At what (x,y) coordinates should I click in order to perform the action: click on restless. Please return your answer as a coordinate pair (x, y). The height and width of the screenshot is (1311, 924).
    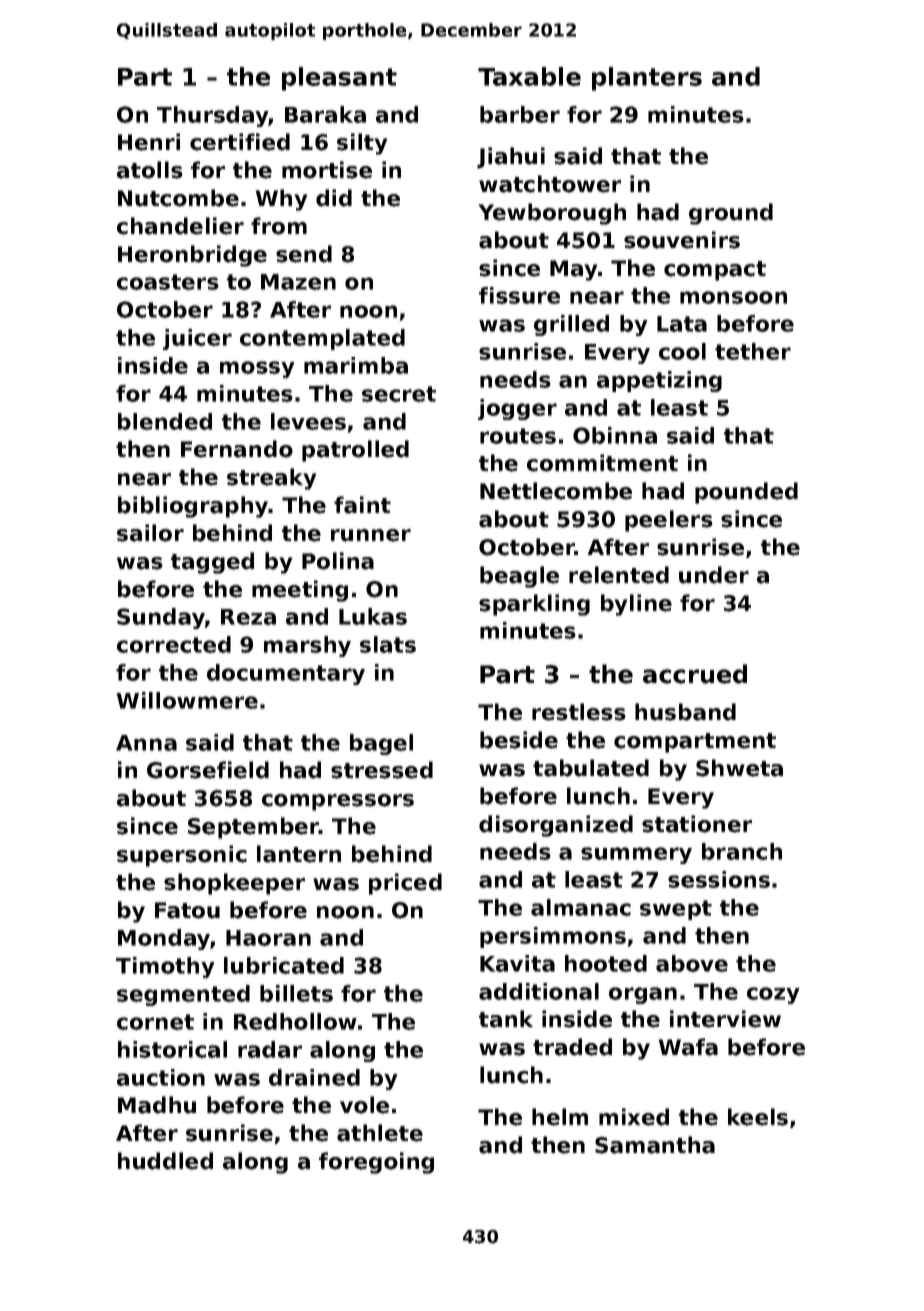
    Looking at the image, I should click on (579, 712).
